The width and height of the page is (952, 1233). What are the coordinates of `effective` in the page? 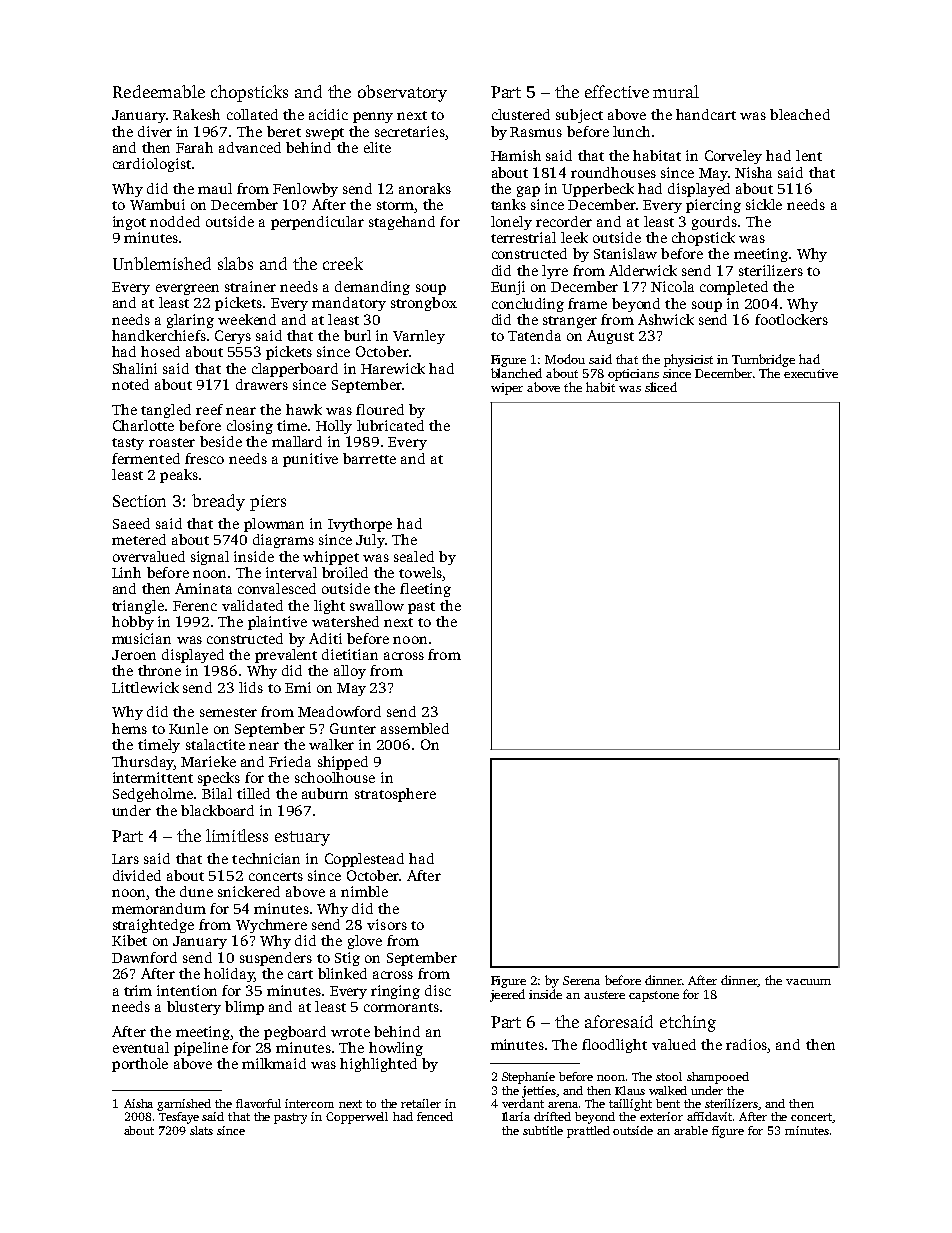 It's located at (617, 91).
